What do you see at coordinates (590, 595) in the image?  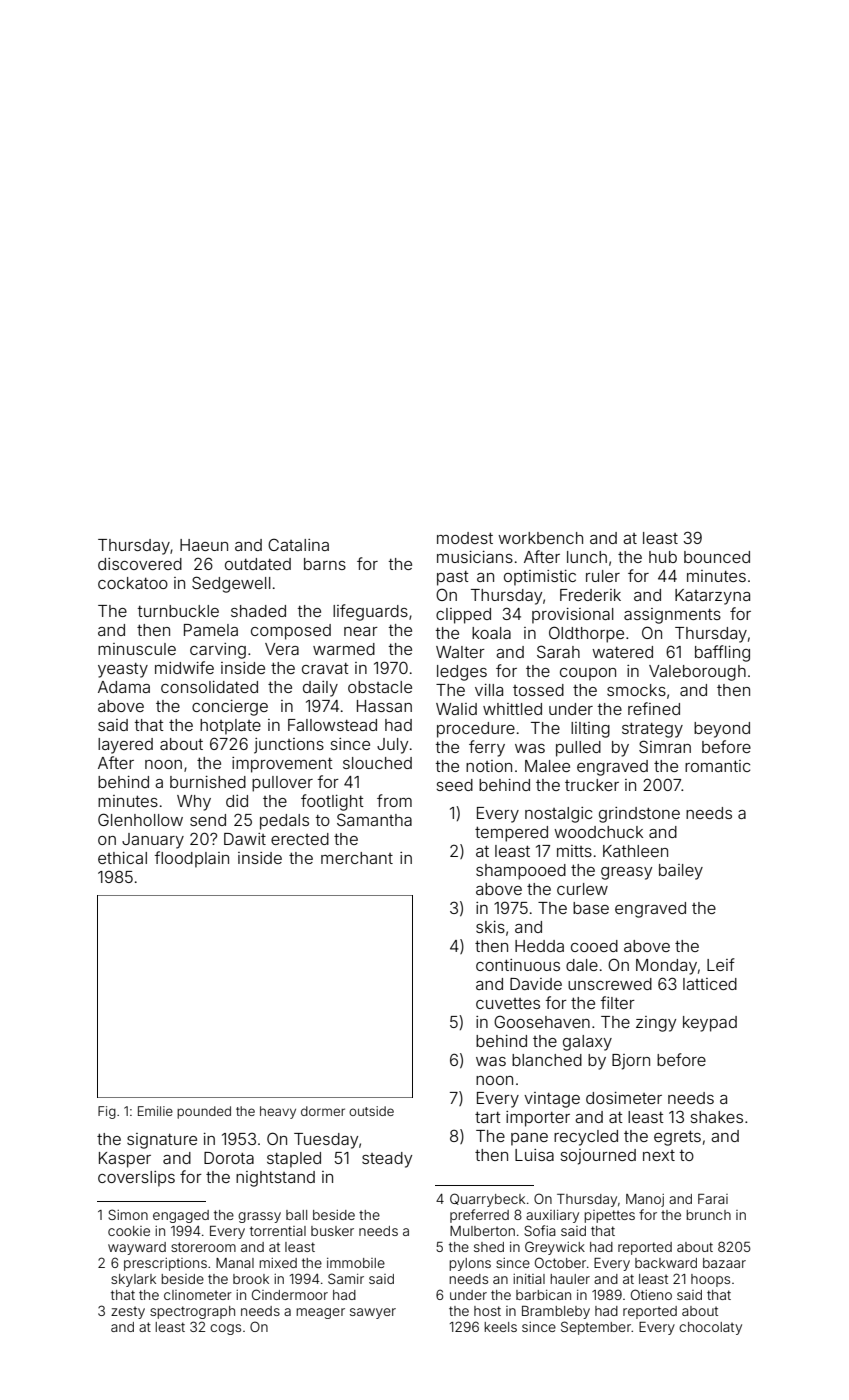 I see `Frederik` at bounding box center [590, 595].
